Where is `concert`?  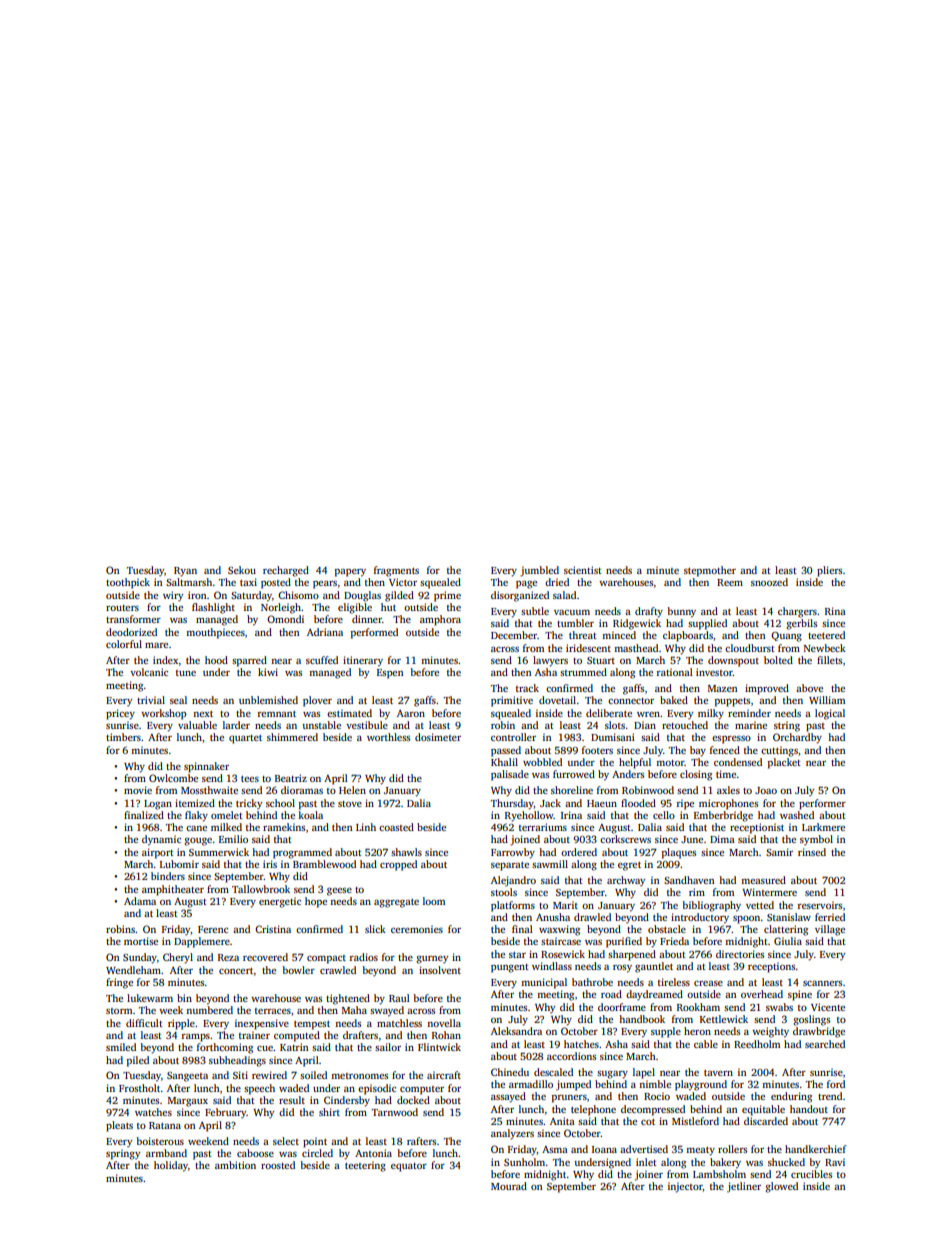 concert is located at coordinates (236, 971).
